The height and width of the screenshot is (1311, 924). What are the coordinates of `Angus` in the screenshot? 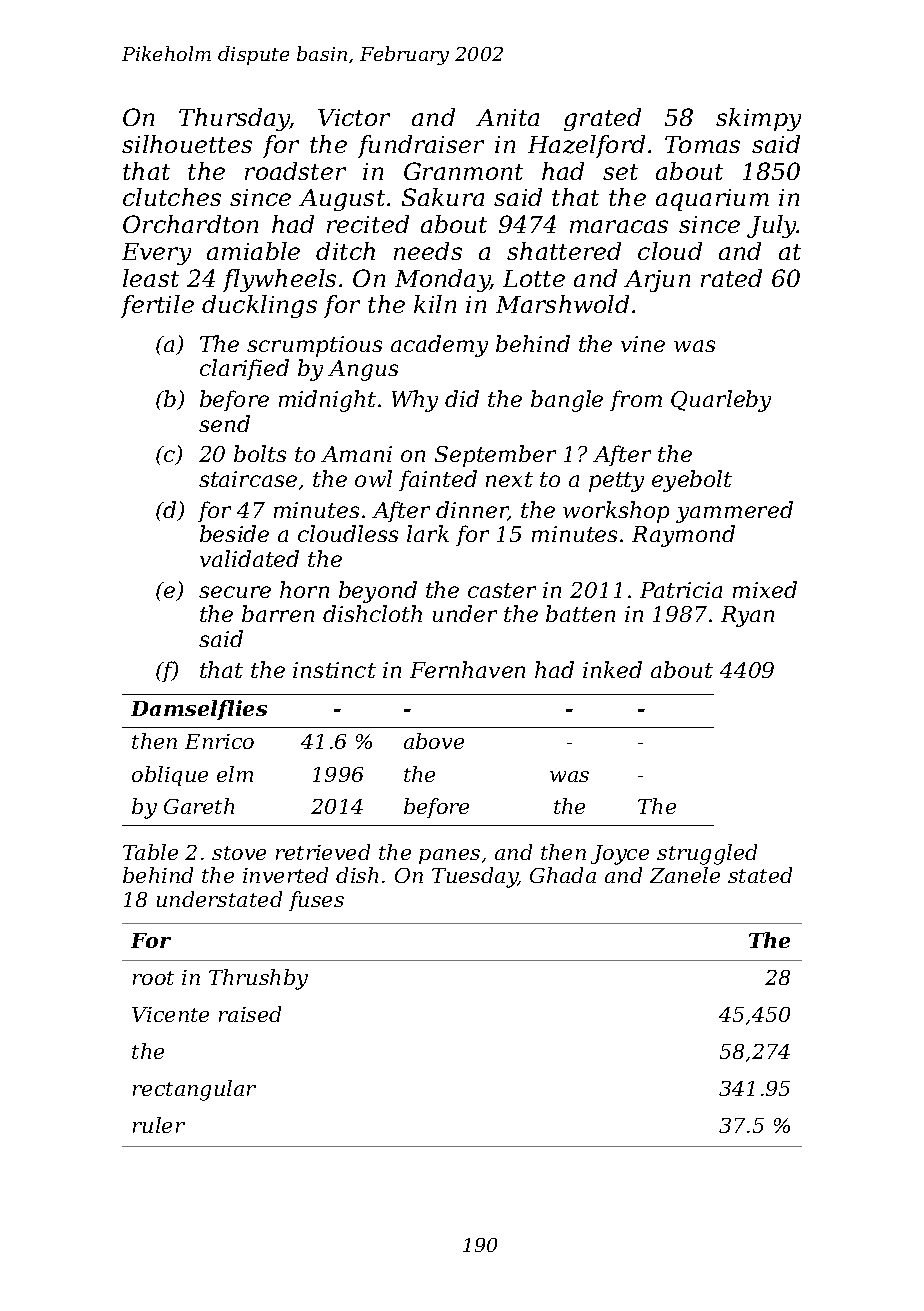 It's located at (363, 370).
